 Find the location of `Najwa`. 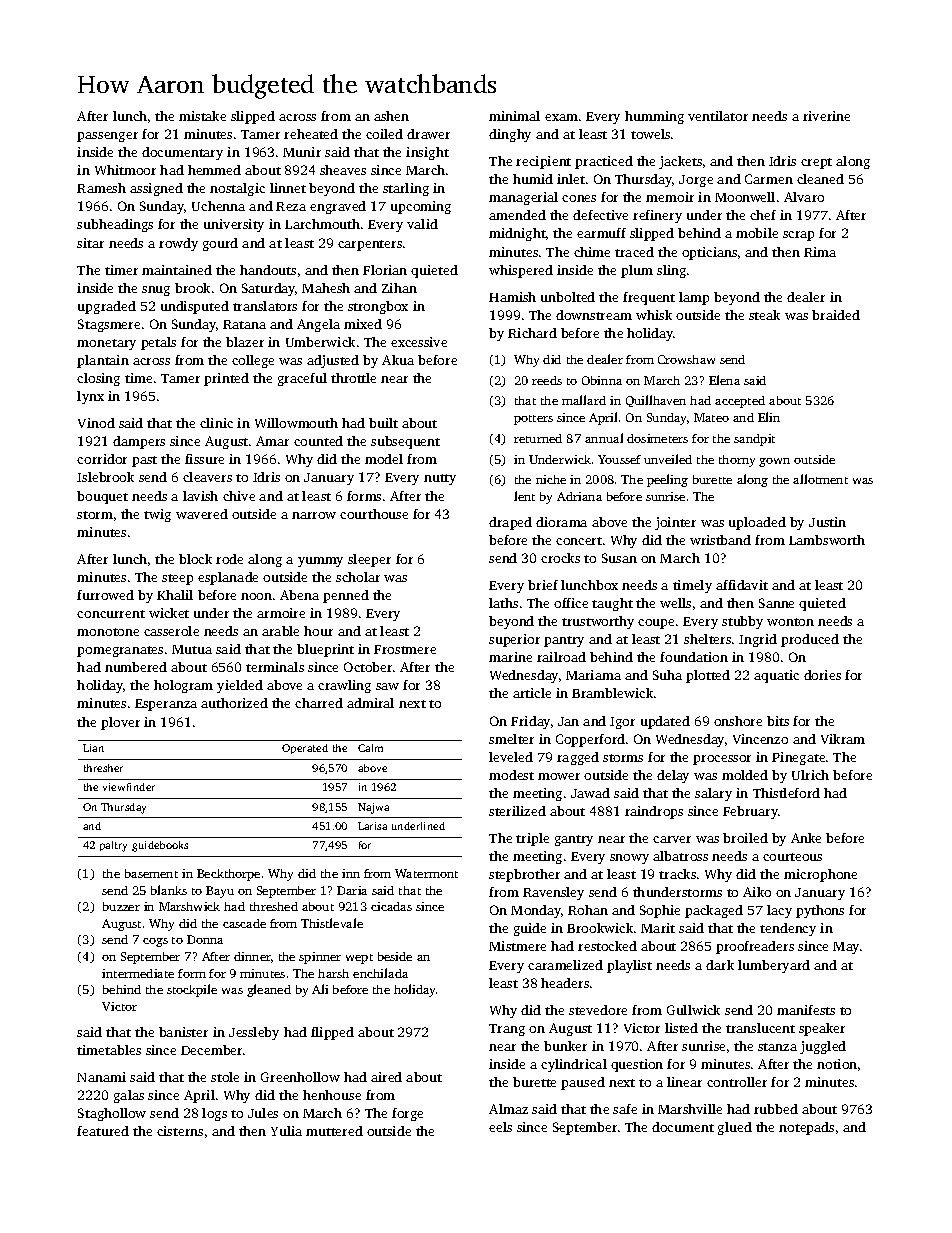

Najwa is located at coordinates (373, 808).
